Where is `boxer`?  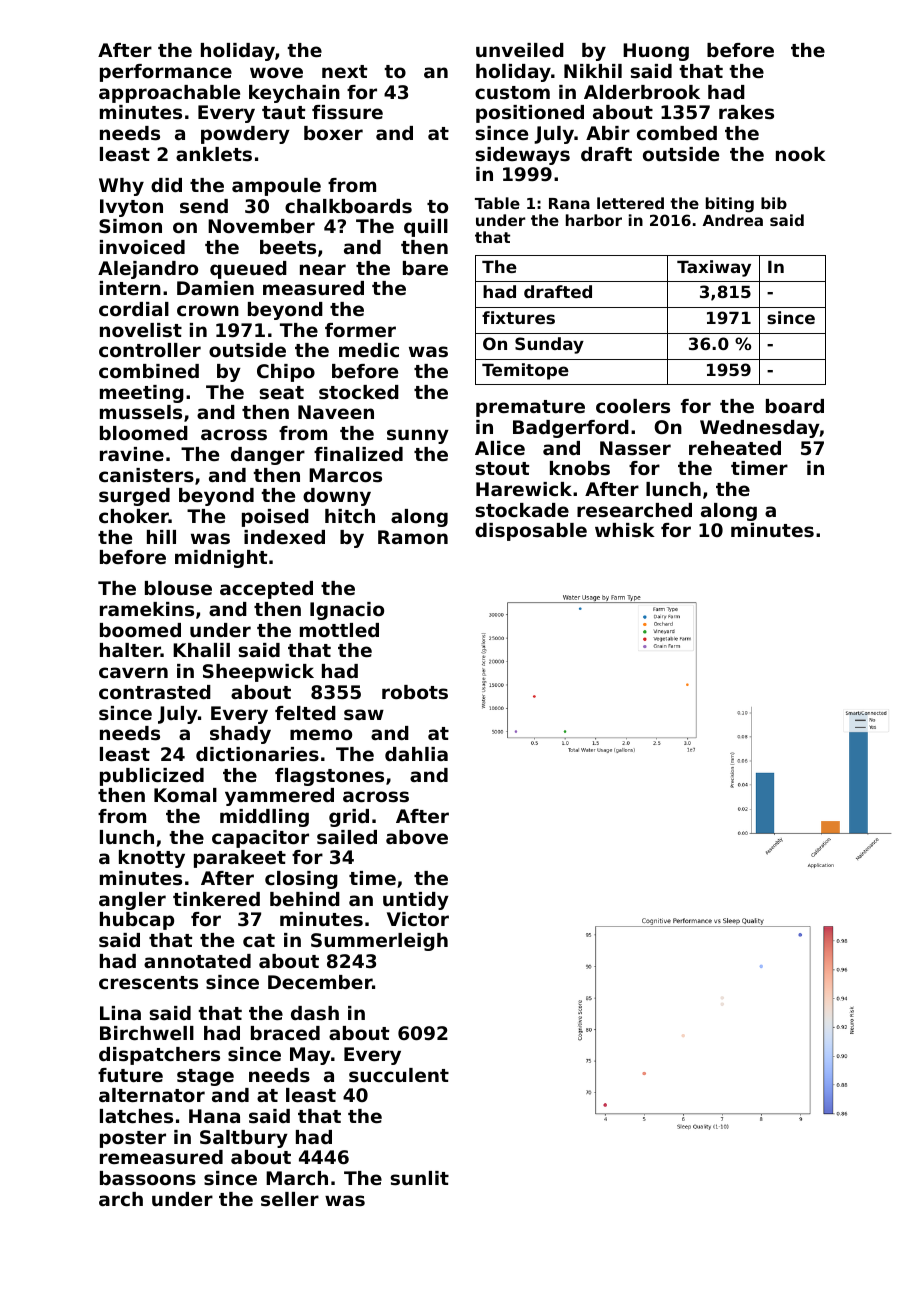
boxer is located at coordinates (333, 133).
